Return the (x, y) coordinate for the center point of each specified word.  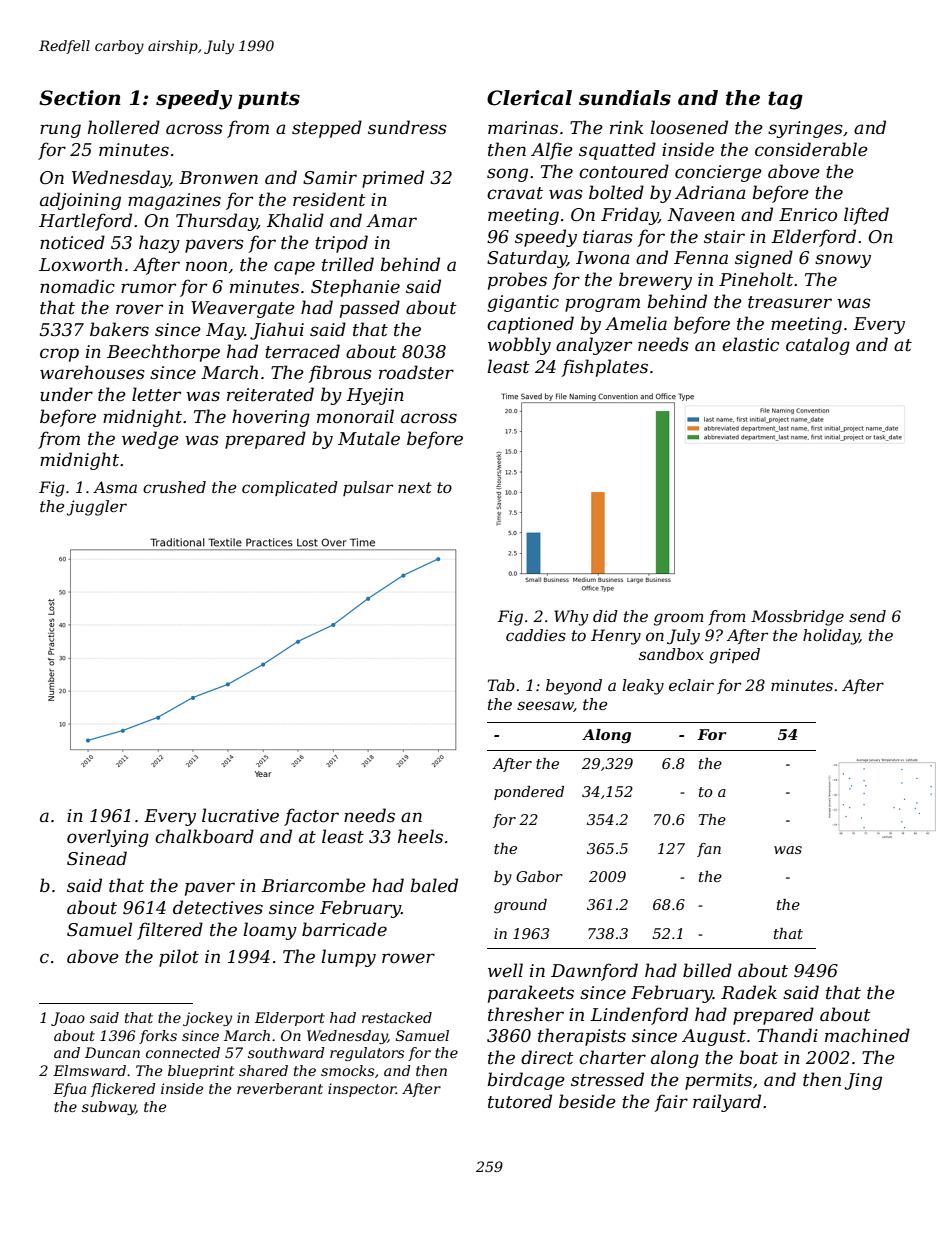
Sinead (97, 858)
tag (785, 100)
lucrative (240, 815)
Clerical (529, 98)
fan (709, 850)
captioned (530, 325)
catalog (818, 346)
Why (571, 618)
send (867, 616)
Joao (68, 1019)
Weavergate (243, 309)
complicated (290, 488)
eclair (691, 685)
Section (80, 98)
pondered (529, 793)
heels (420, 836)
